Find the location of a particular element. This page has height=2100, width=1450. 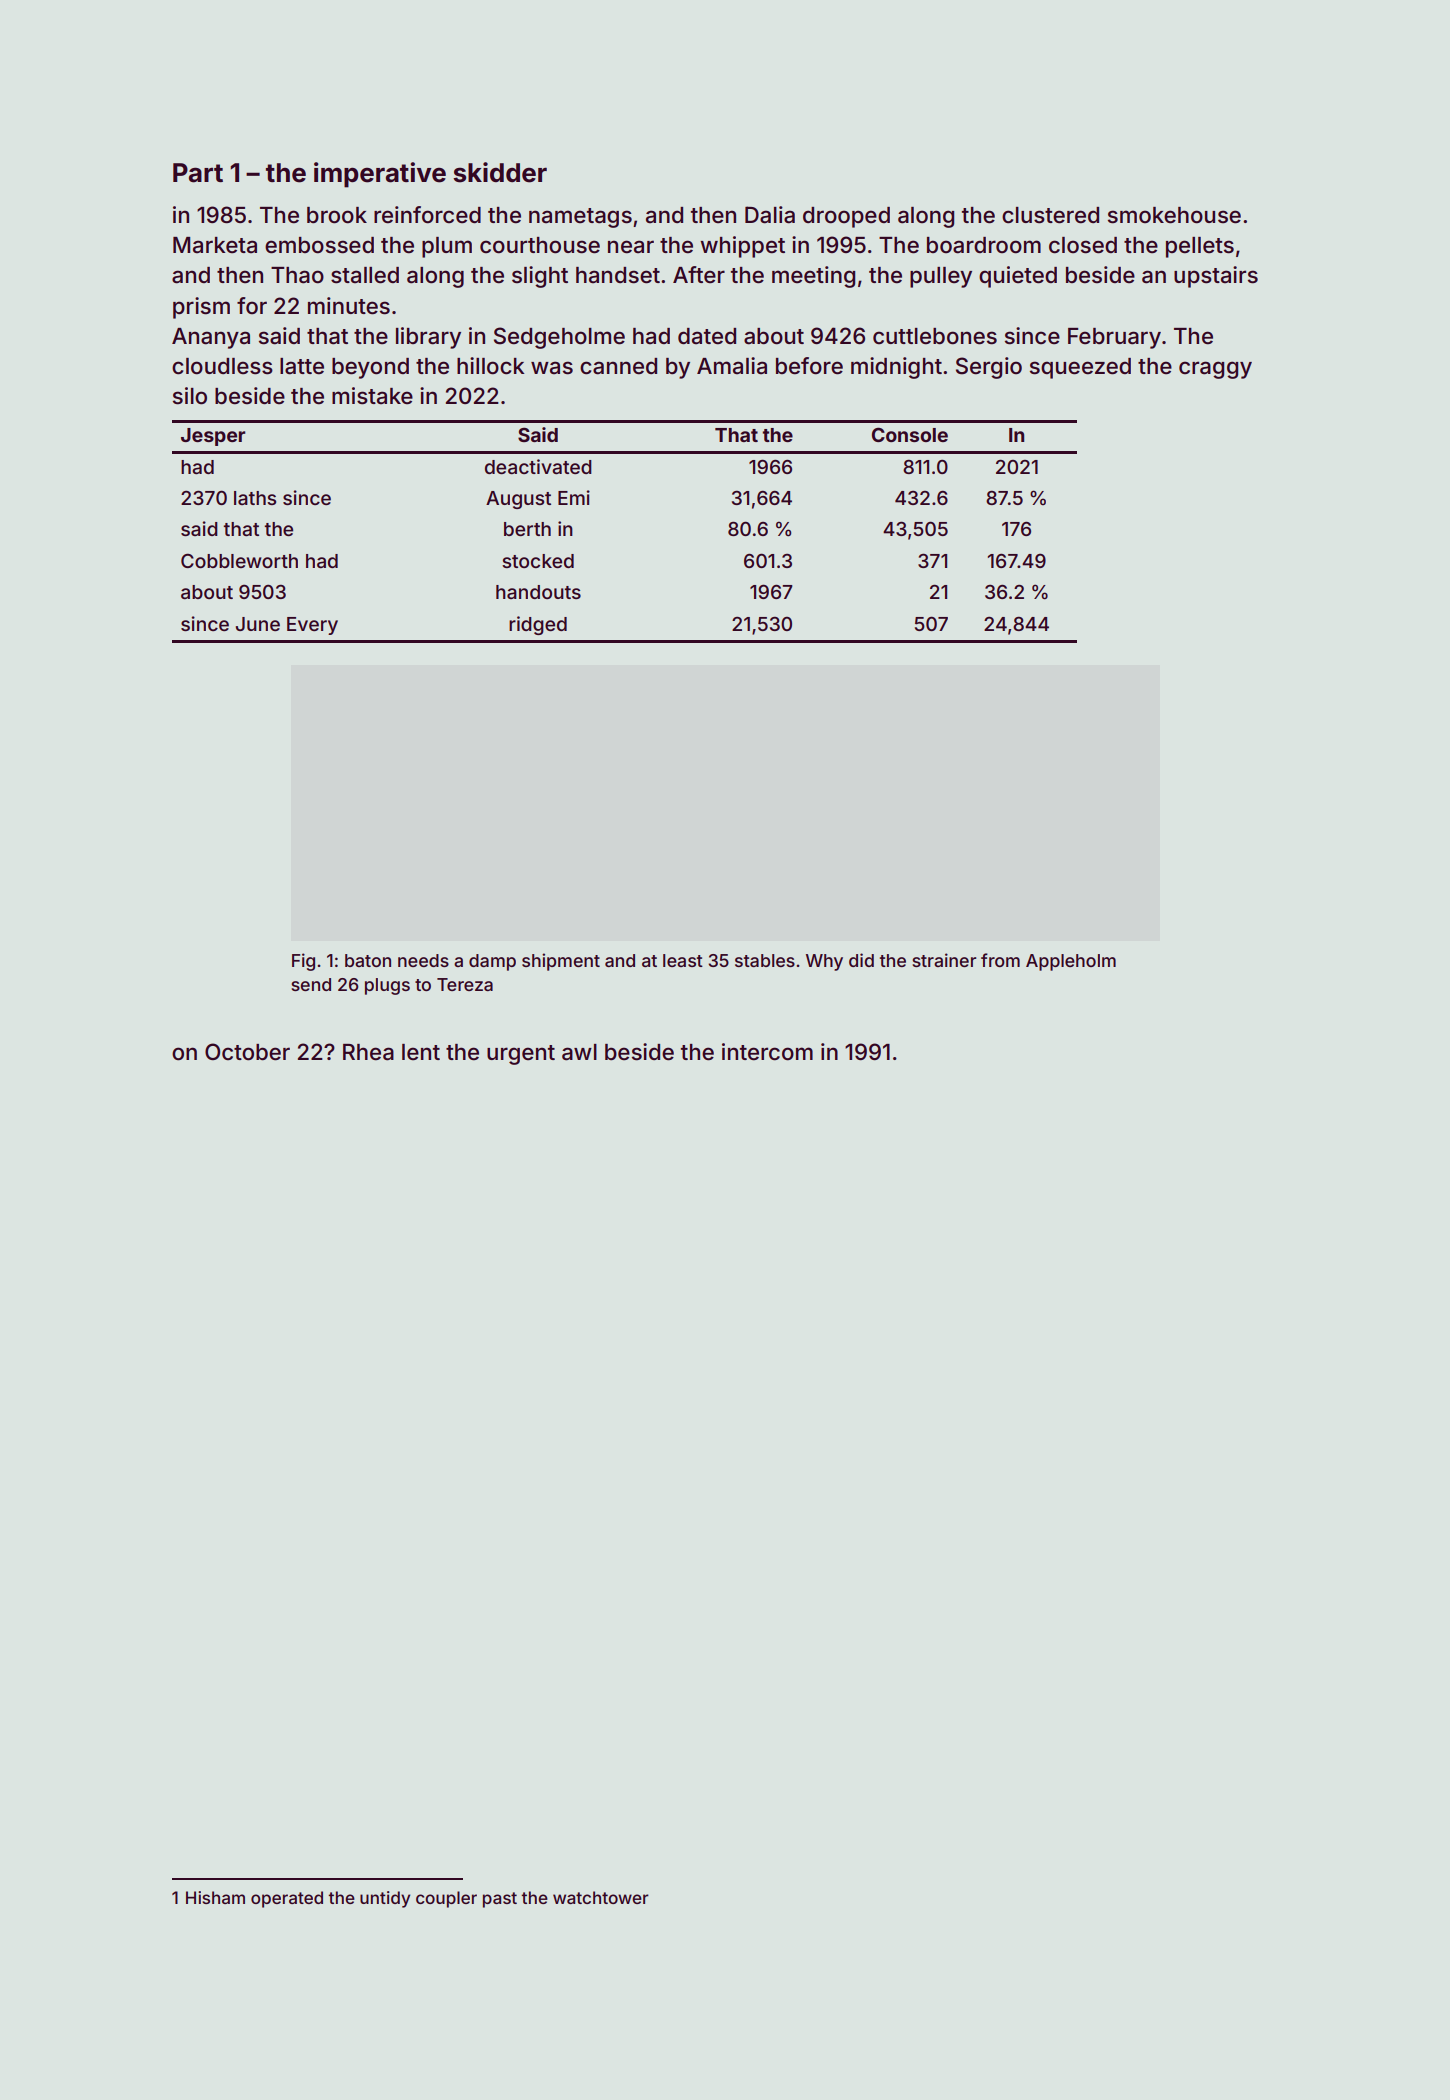

Fig is located at coordinates (303, 962).
